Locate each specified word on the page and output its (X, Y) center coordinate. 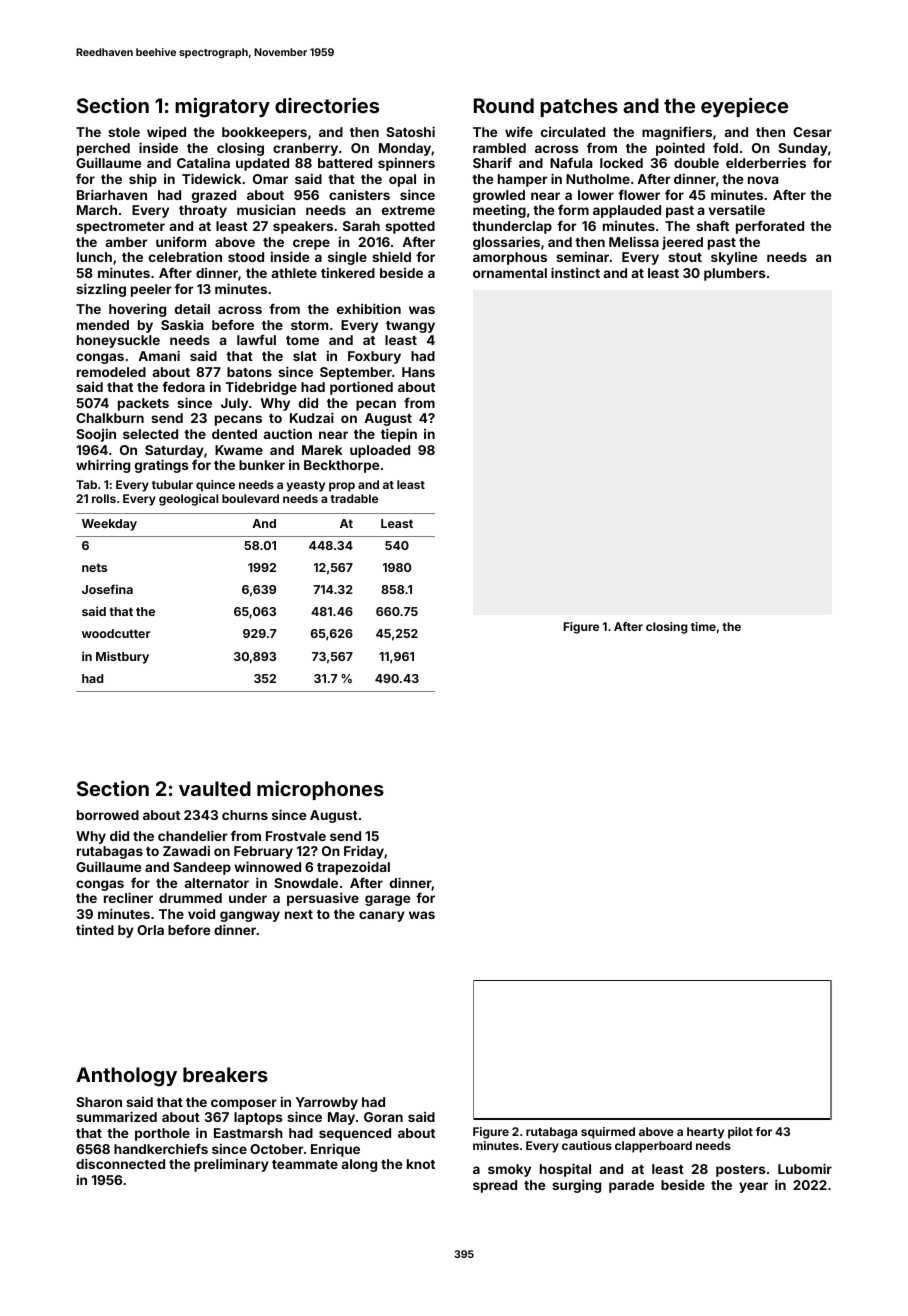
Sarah (361, 226)
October (277, 1149)
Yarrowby (327, 1103)
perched (103, 149)
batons (249, 372)
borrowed (108, 815)
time (703, 626)
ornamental (510, 273)
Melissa (634, 241)
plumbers (735, 274)
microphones (320, 790)
